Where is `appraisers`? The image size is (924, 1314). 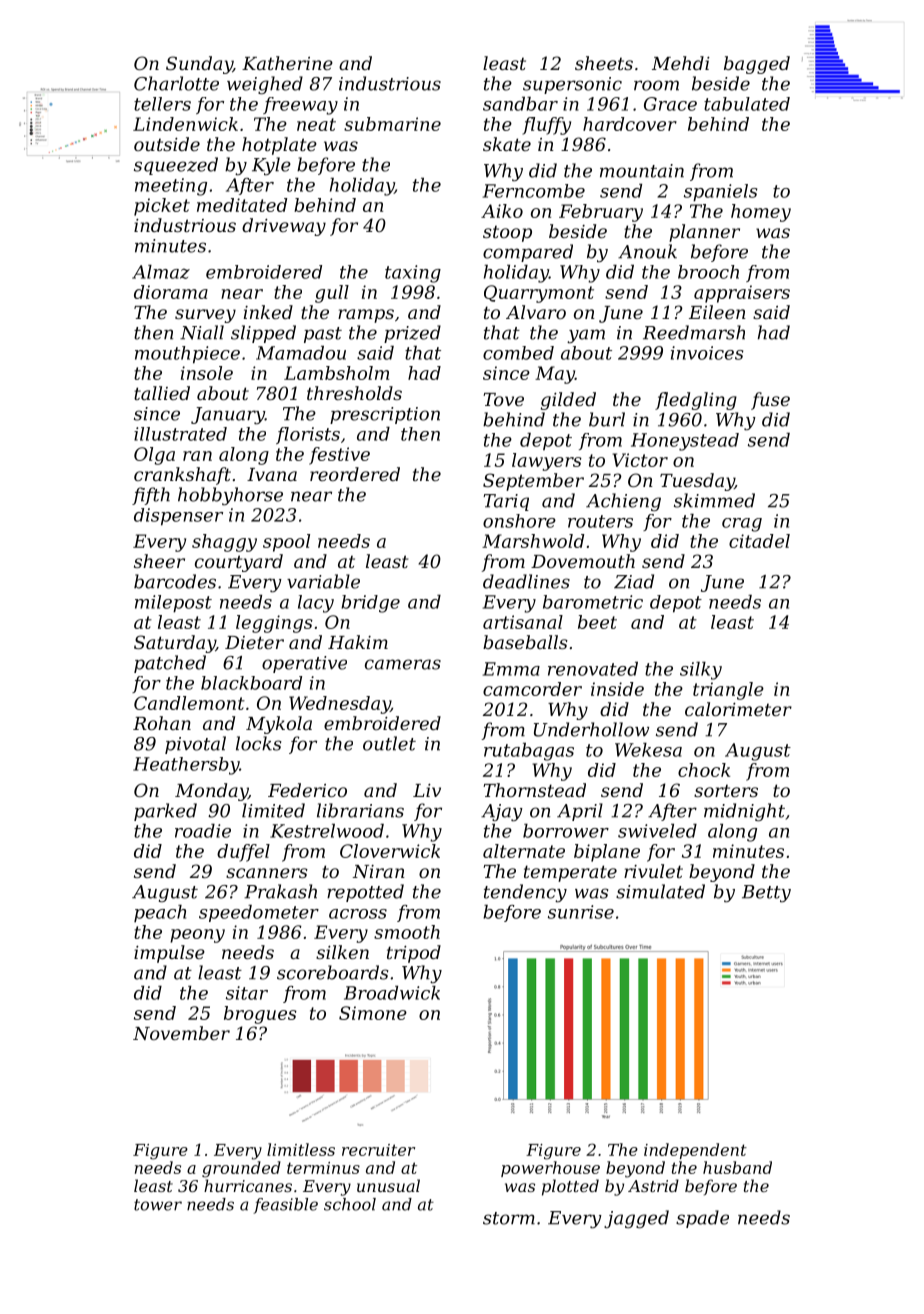
appraisers is located at coordinates (742, 294).
